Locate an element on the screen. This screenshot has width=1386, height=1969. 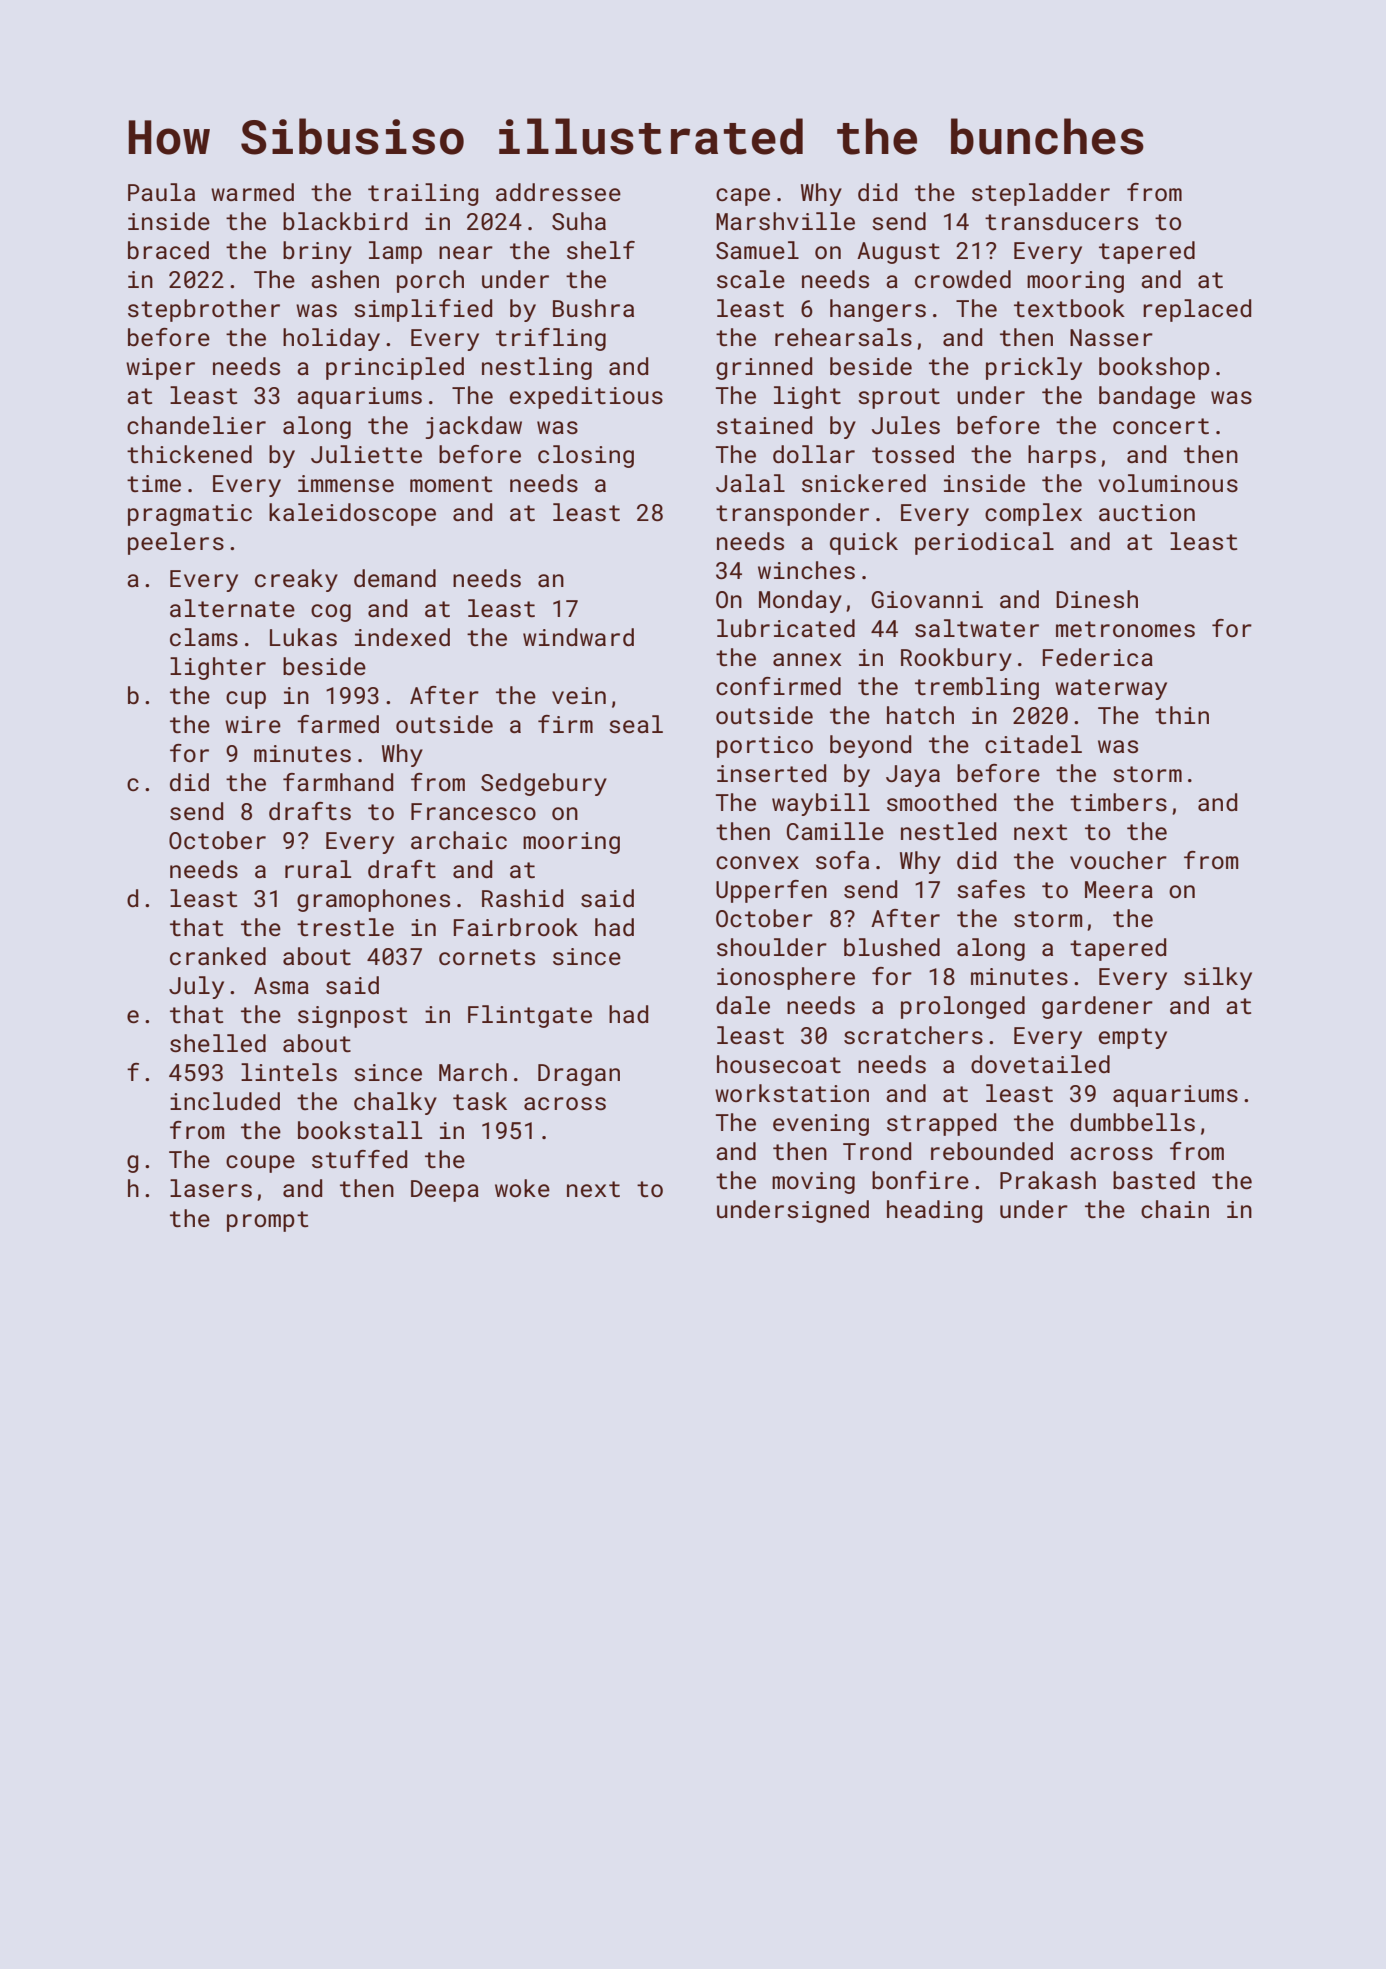
addressee is located at coordinates (558, 192).
